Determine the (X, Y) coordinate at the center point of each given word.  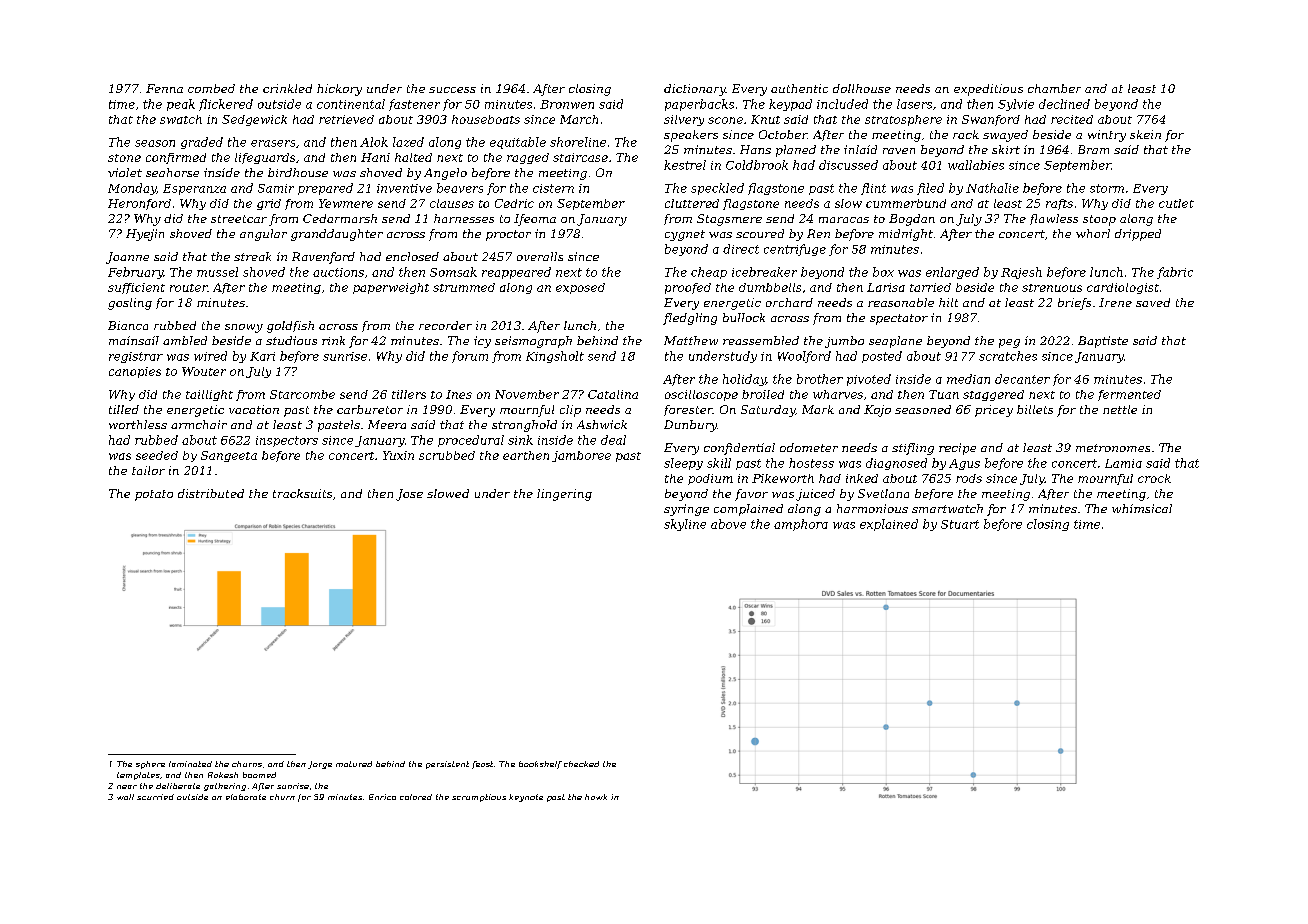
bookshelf (540, 765)
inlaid (860, 149)
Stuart (960, 524)
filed (930, 189)
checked (581, 764)
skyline (685, 525)
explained (889, 525)
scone (725, 120)
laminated (190, 764)
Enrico (382, 797)
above (728, 524)
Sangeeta (229, 456)
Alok (374, 142)
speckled (717, 189)
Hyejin (145, 235)
